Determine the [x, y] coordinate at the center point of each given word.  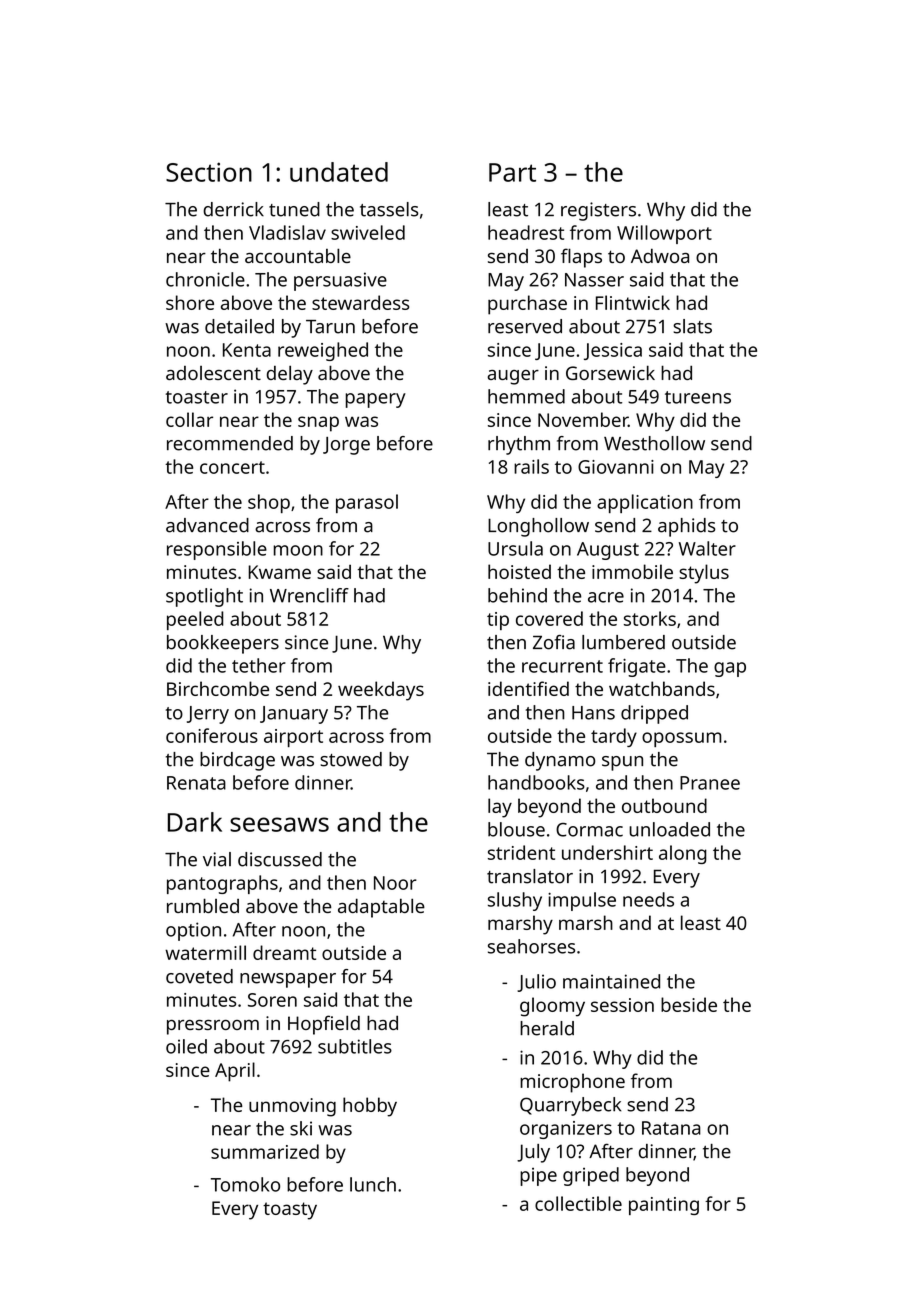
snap [318, 424]
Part [512, 172]
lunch [373, 1184]
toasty [290, 1211]
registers [598, 211]
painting [664, 1206]
